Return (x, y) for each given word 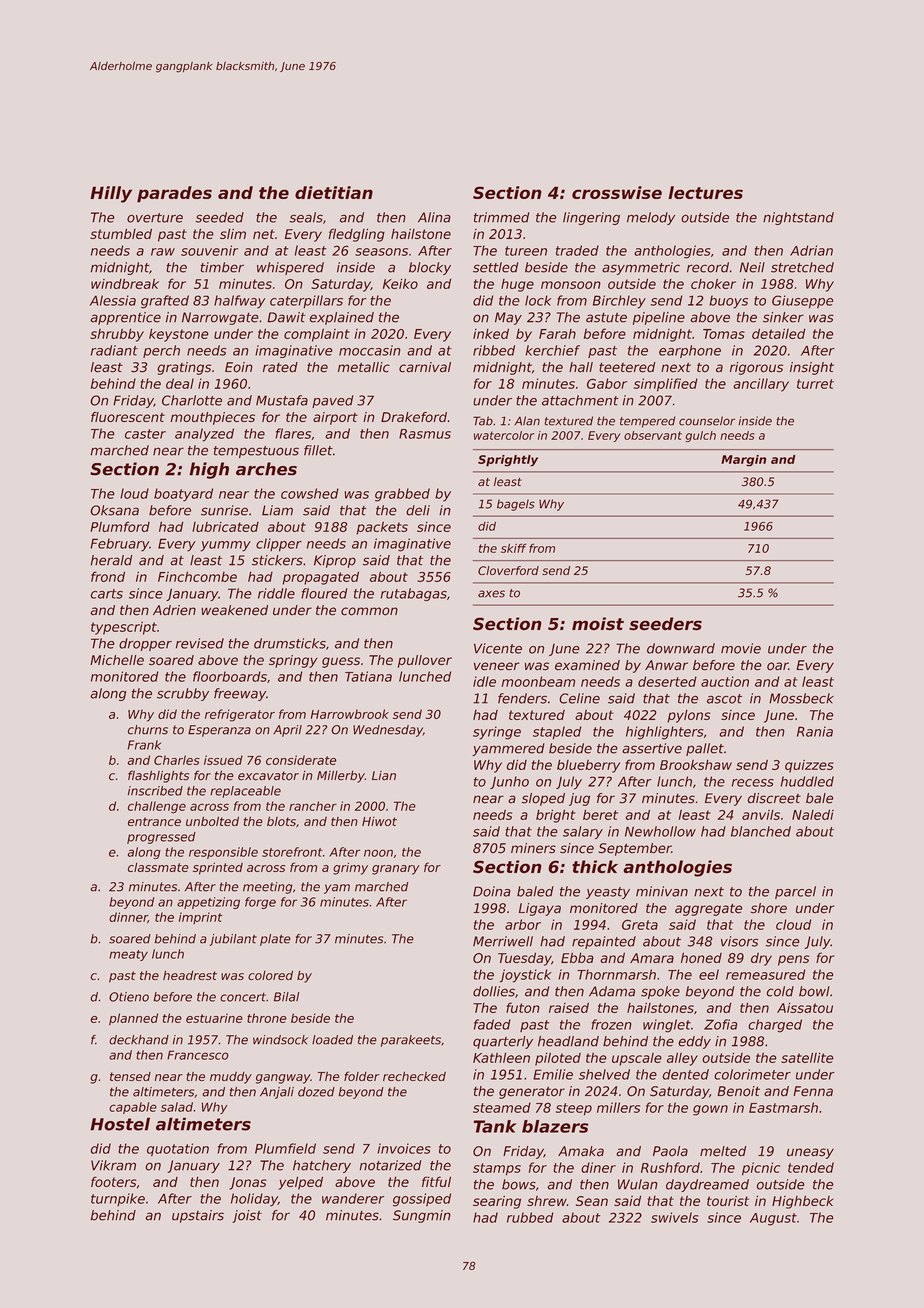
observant (653, 435)
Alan (527, 421)
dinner (128, 917)
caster (145, 434)
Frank (144, 745)
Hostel (120, 1124)
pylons (689, 716)
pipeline (659, 318)
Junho (509, 782)
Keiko (400, 283)
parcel (795, 892)
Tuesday (524, 959)
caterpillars (306, 301)
